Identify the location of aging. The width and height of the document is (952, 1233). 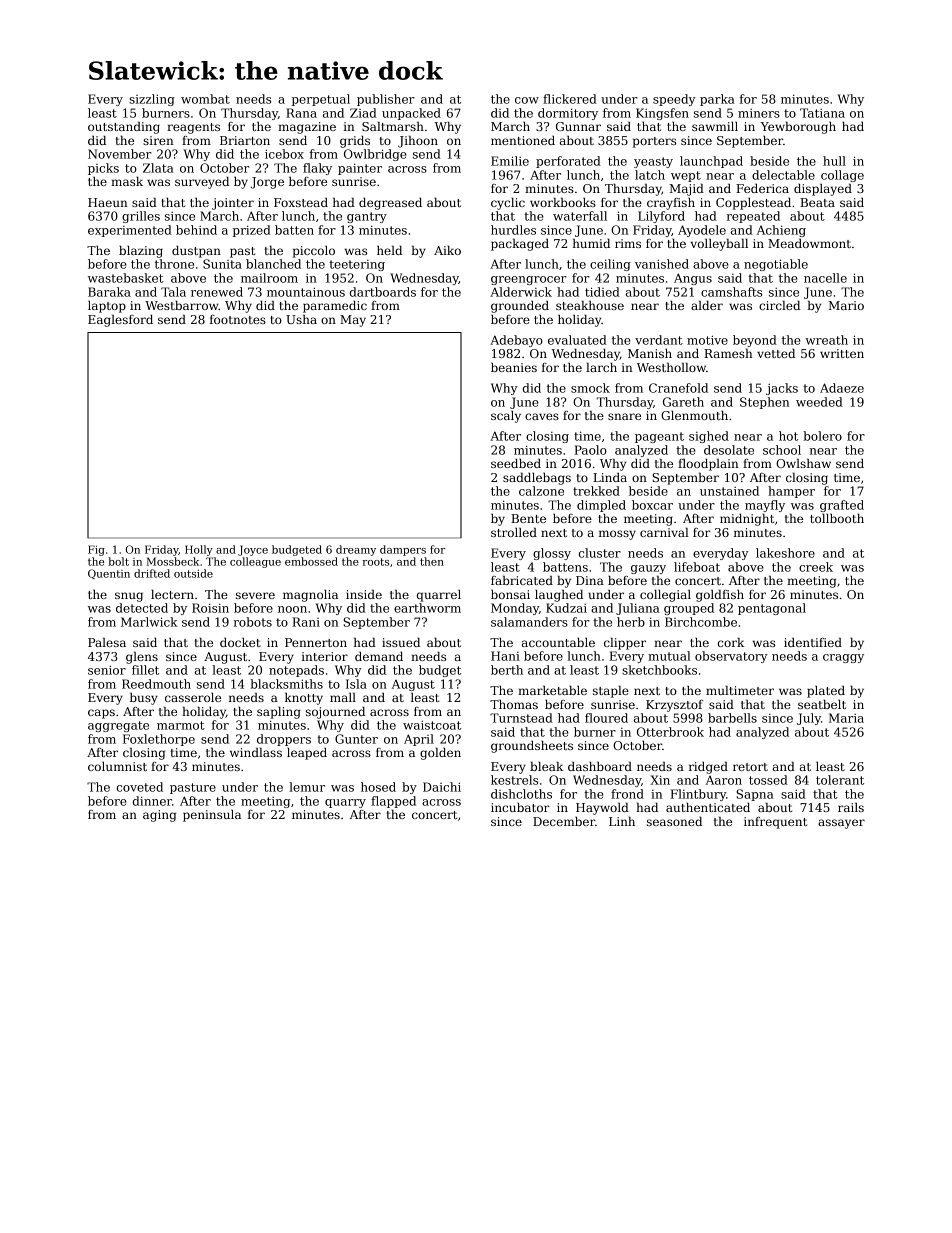
(159, 816).
